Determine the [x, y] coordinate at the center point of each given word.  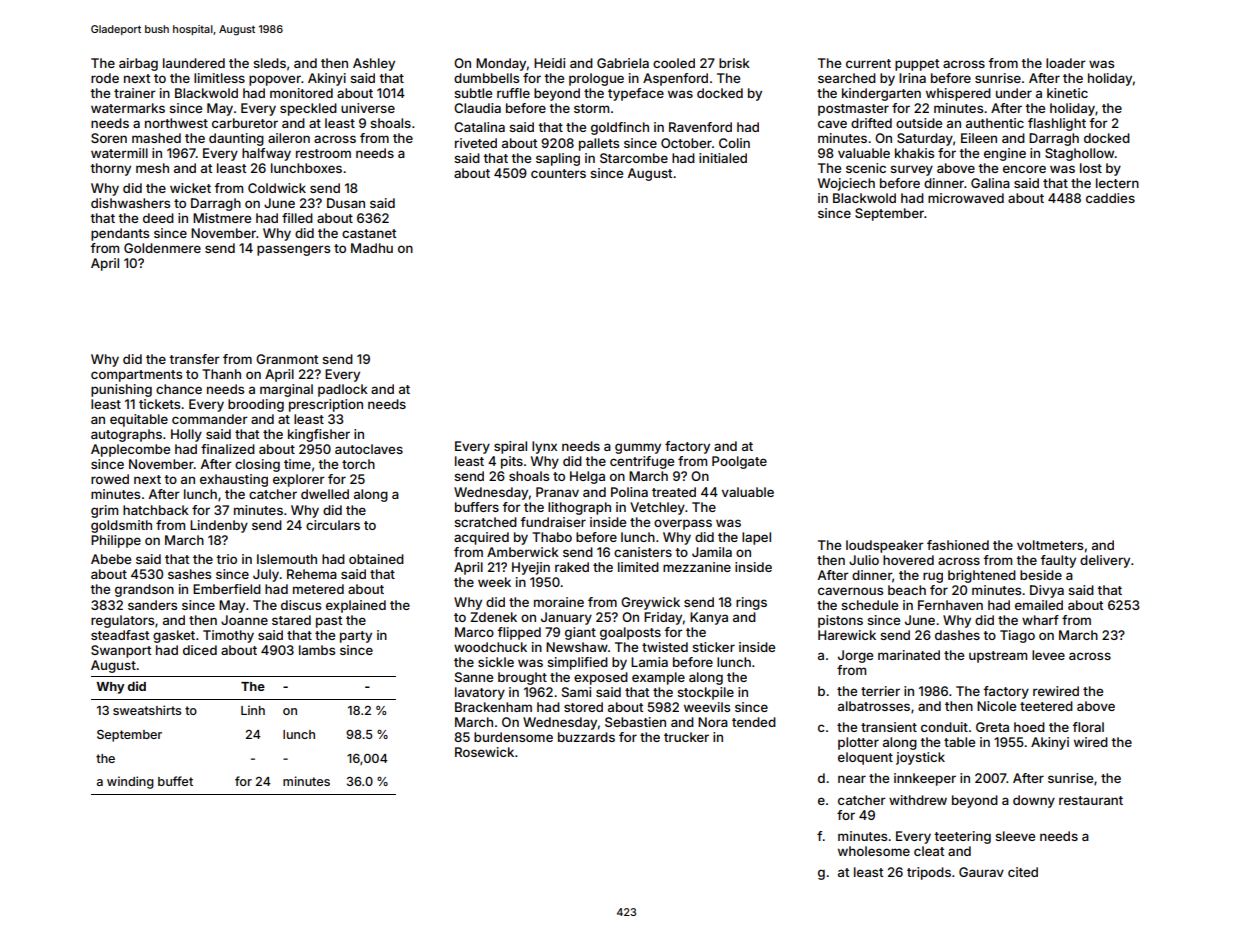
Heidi [549, 63]
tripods [929, 873]
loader [1066, 63]
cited [1023, 872]
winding [130, 782]
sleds [269, 63]
